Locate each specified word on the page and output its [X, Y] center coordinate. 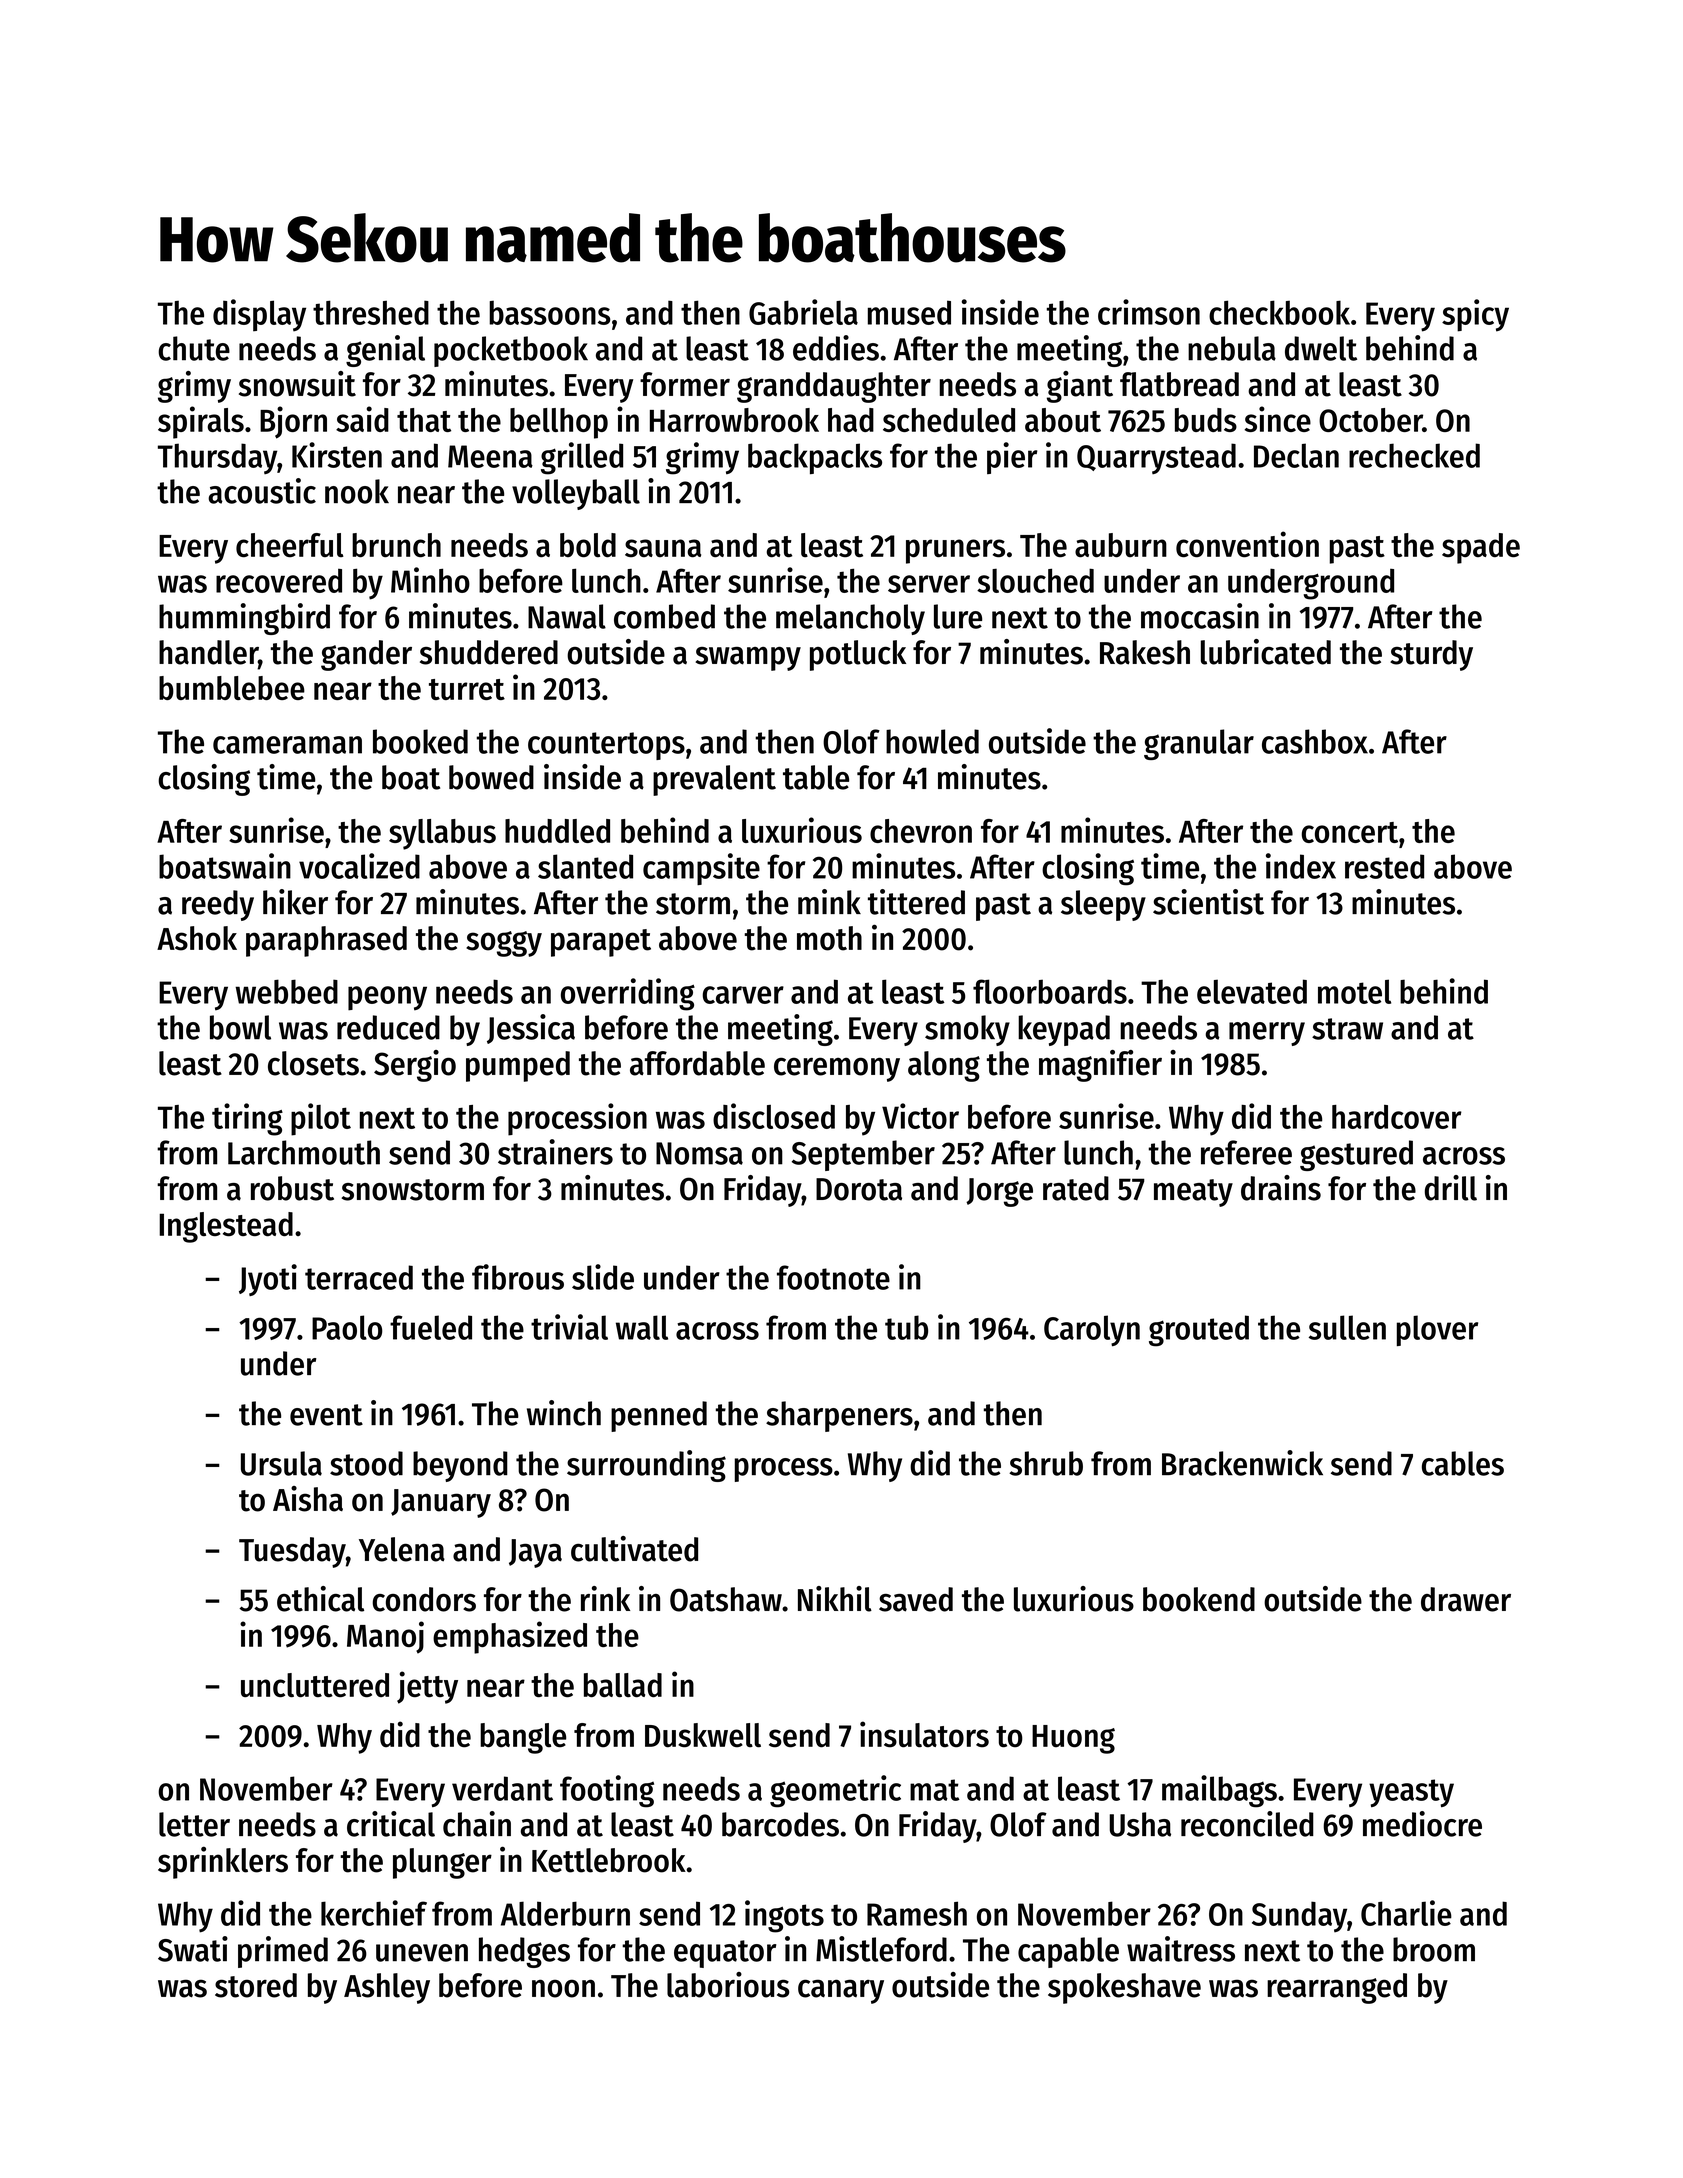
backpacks [815, 458]
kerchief [374, 1913]
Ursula [281, 1463]
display [259, 315]
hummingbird [244, 619]
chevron [921, 831]
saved [916, 1599]
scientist [1208, 902]
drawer [1466, 1599]
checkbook [1279, 312]
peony [387, 998]
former [685, 384]
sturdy [1431, 655]
